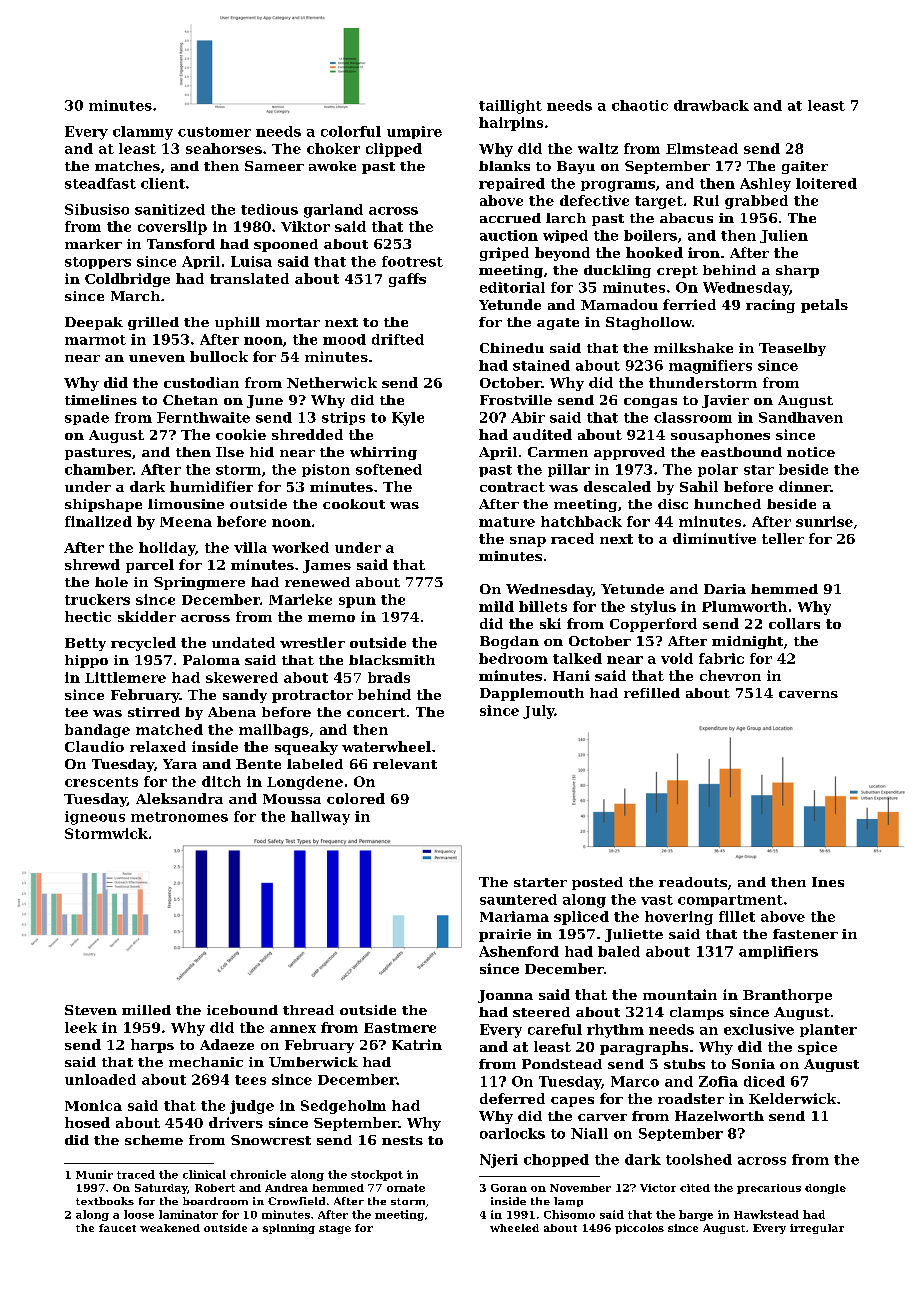  What do you see at coordinates (566, 218) in the screenshot?
I see `larch` at bounding box center [566, 218].
